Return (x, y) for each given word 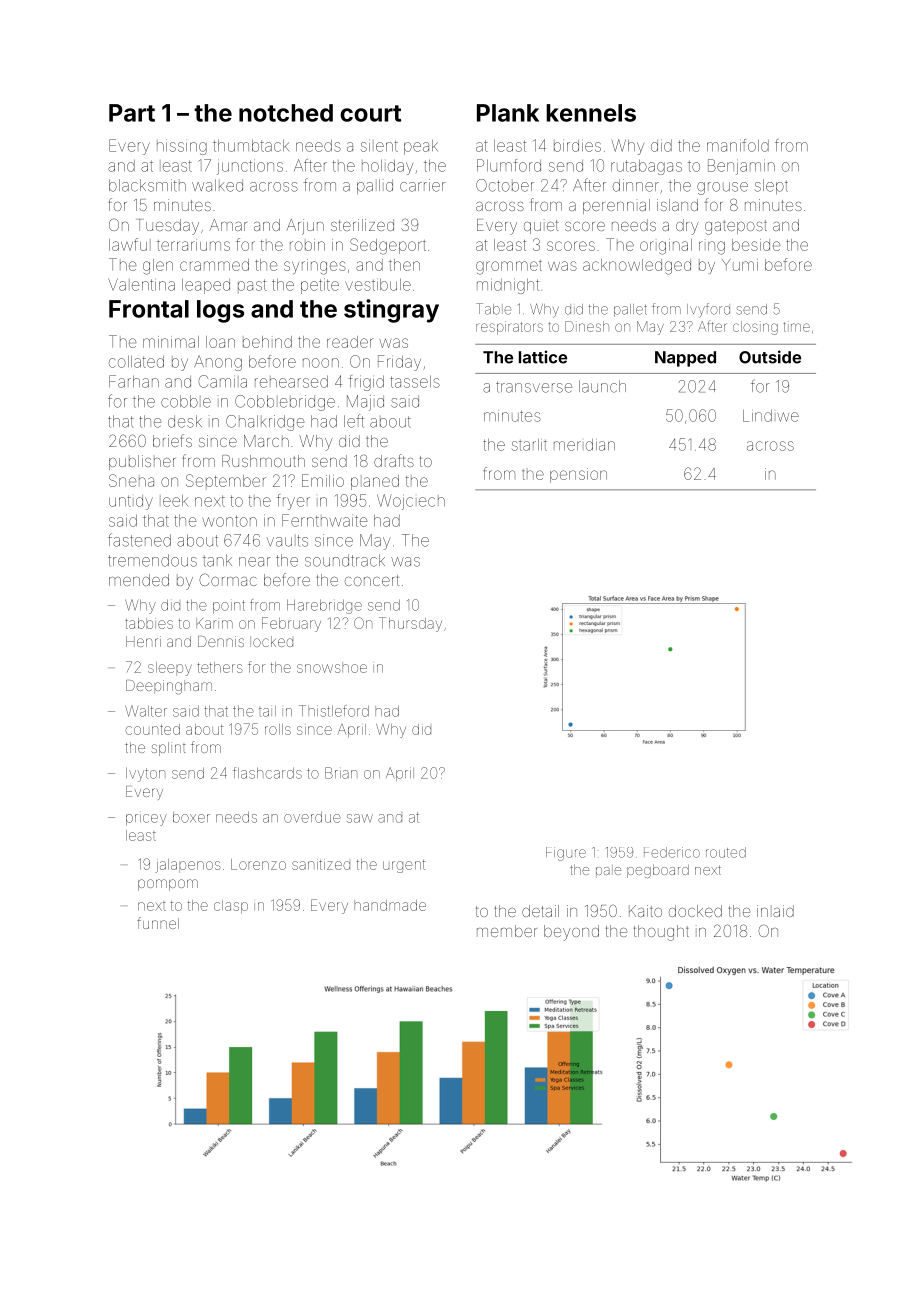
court (370, 113)
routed (726, 852)
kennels (591, 113)
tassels (415, 382)
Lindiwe (771, 416)
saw (360, 818)
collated (136, 362)
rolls (278, 729)
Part (132, 113)
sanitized (321, 864)
